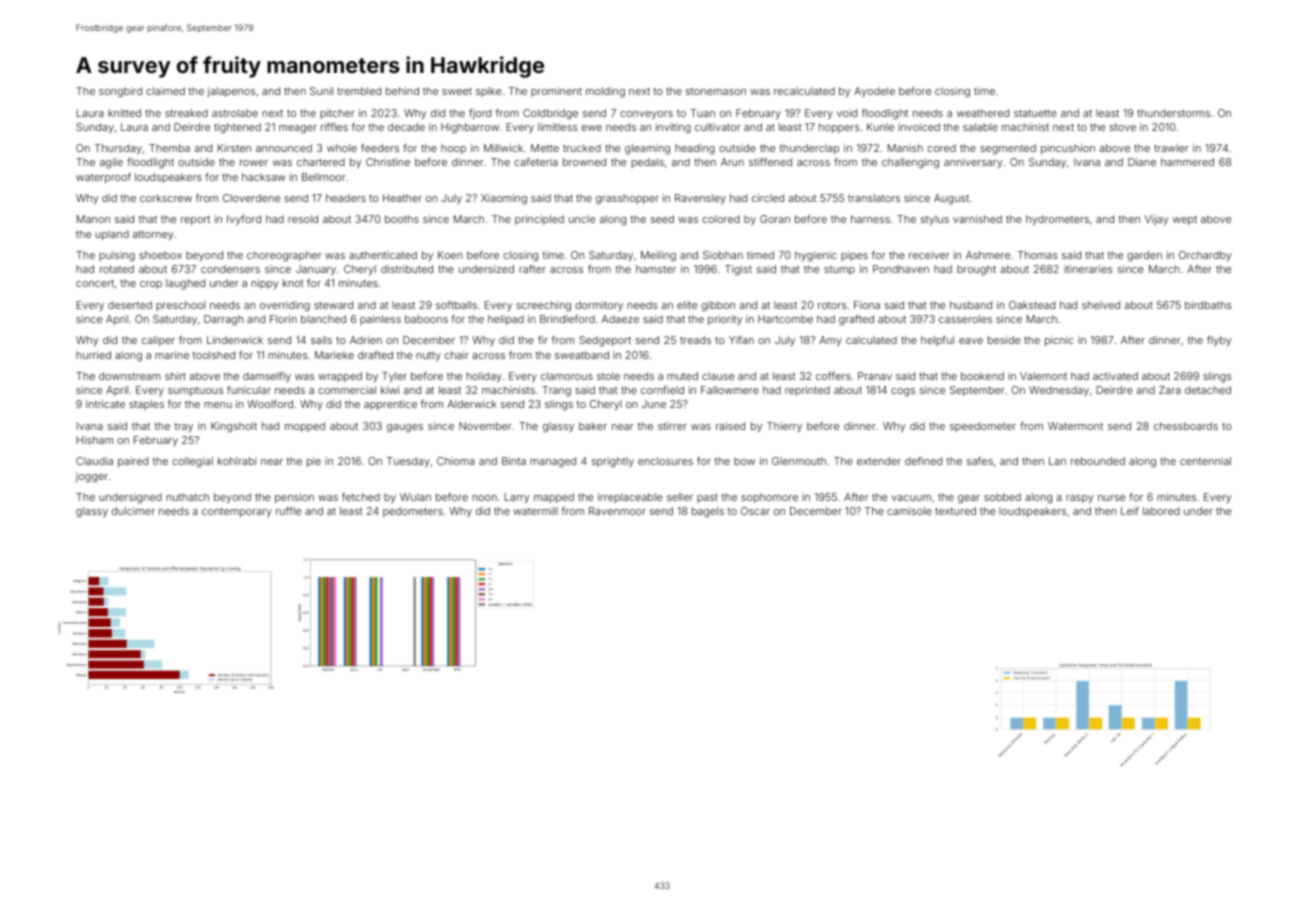 This image has height=924, width=1308. I want to click on wept, so click(1185, 220).
